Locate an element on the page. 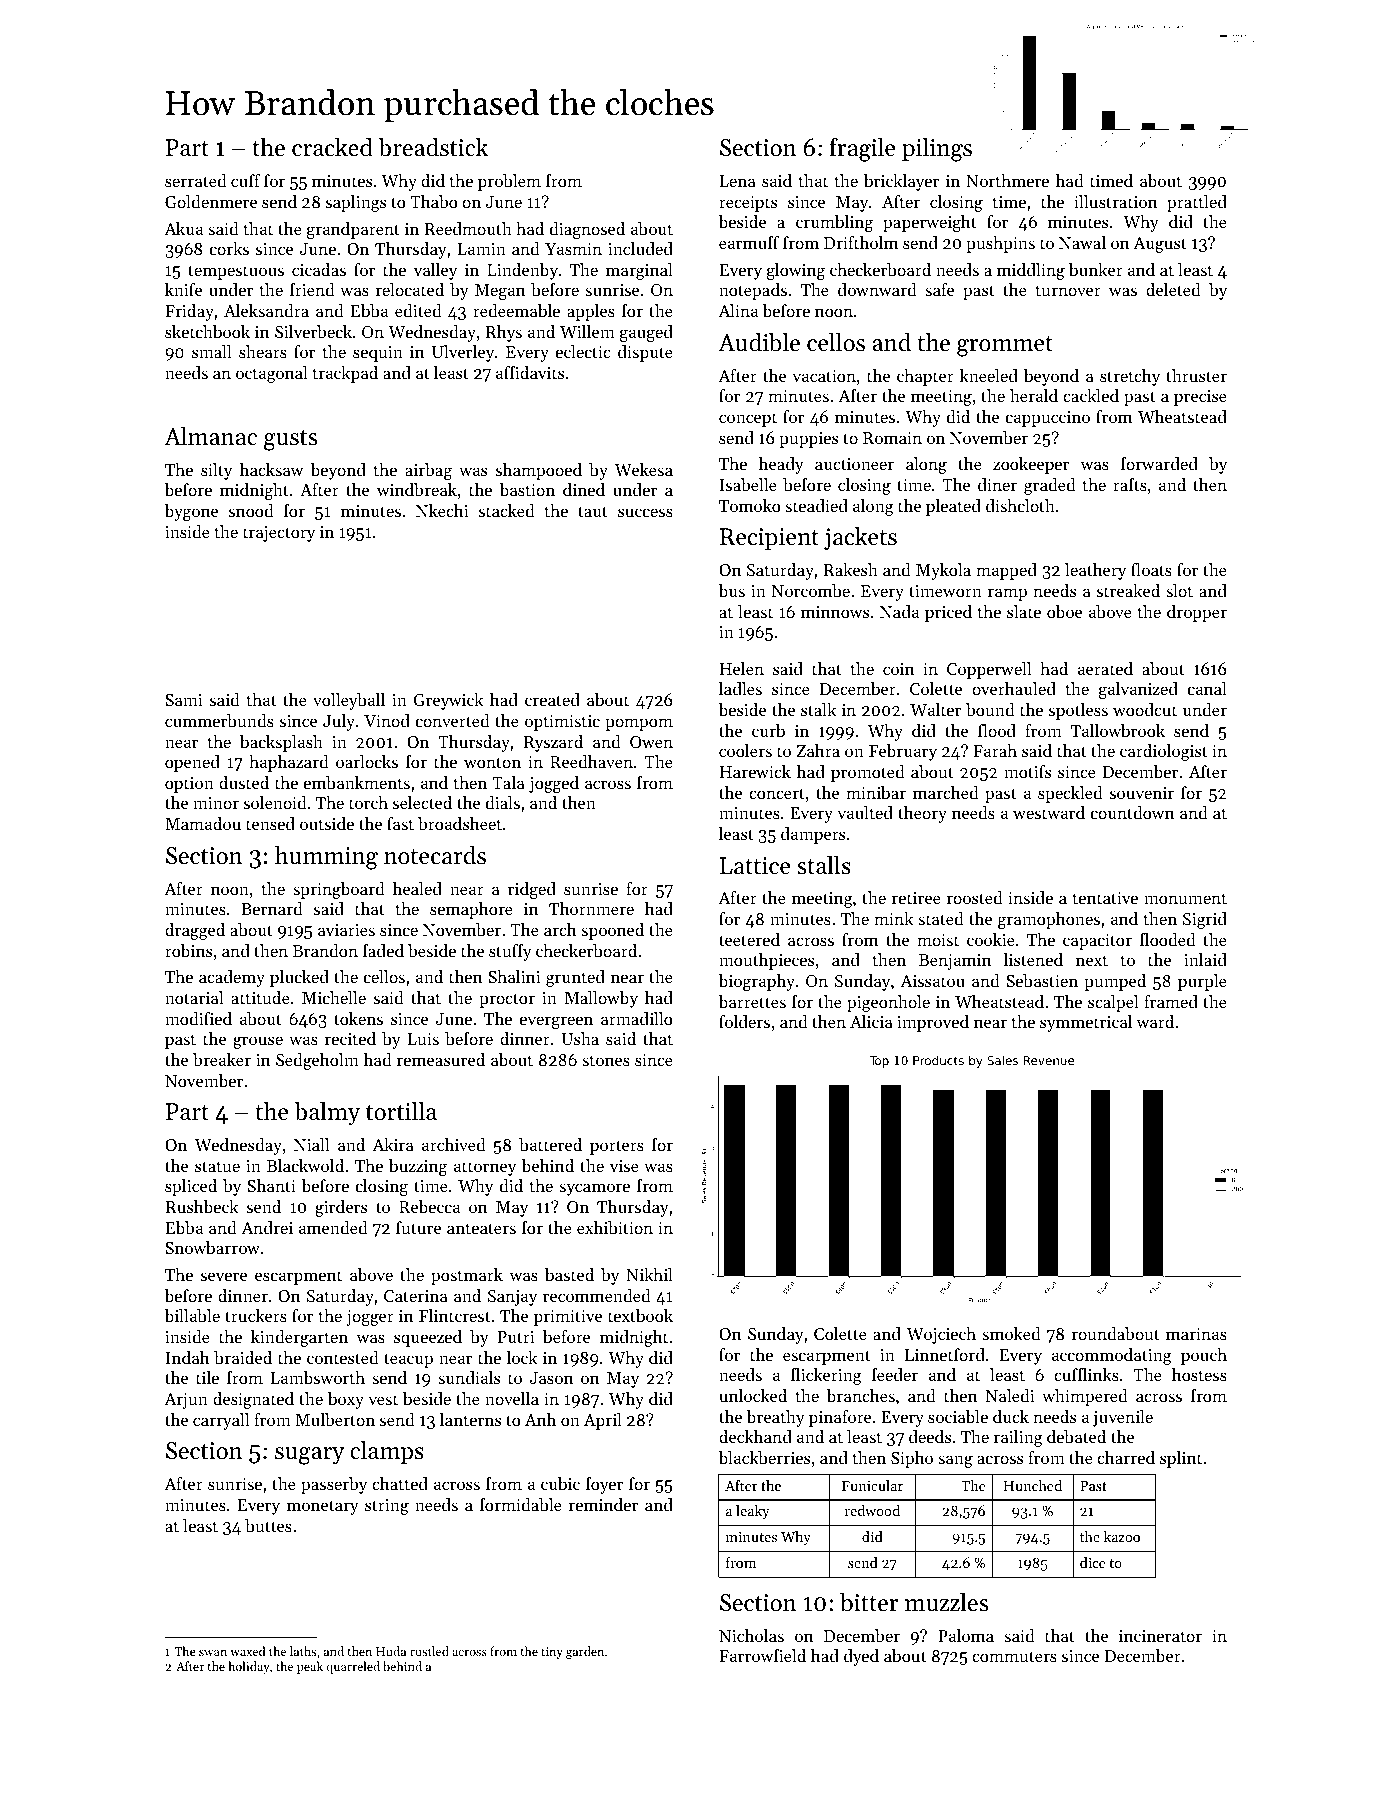  teetered is located at coordinates (749, 939).
